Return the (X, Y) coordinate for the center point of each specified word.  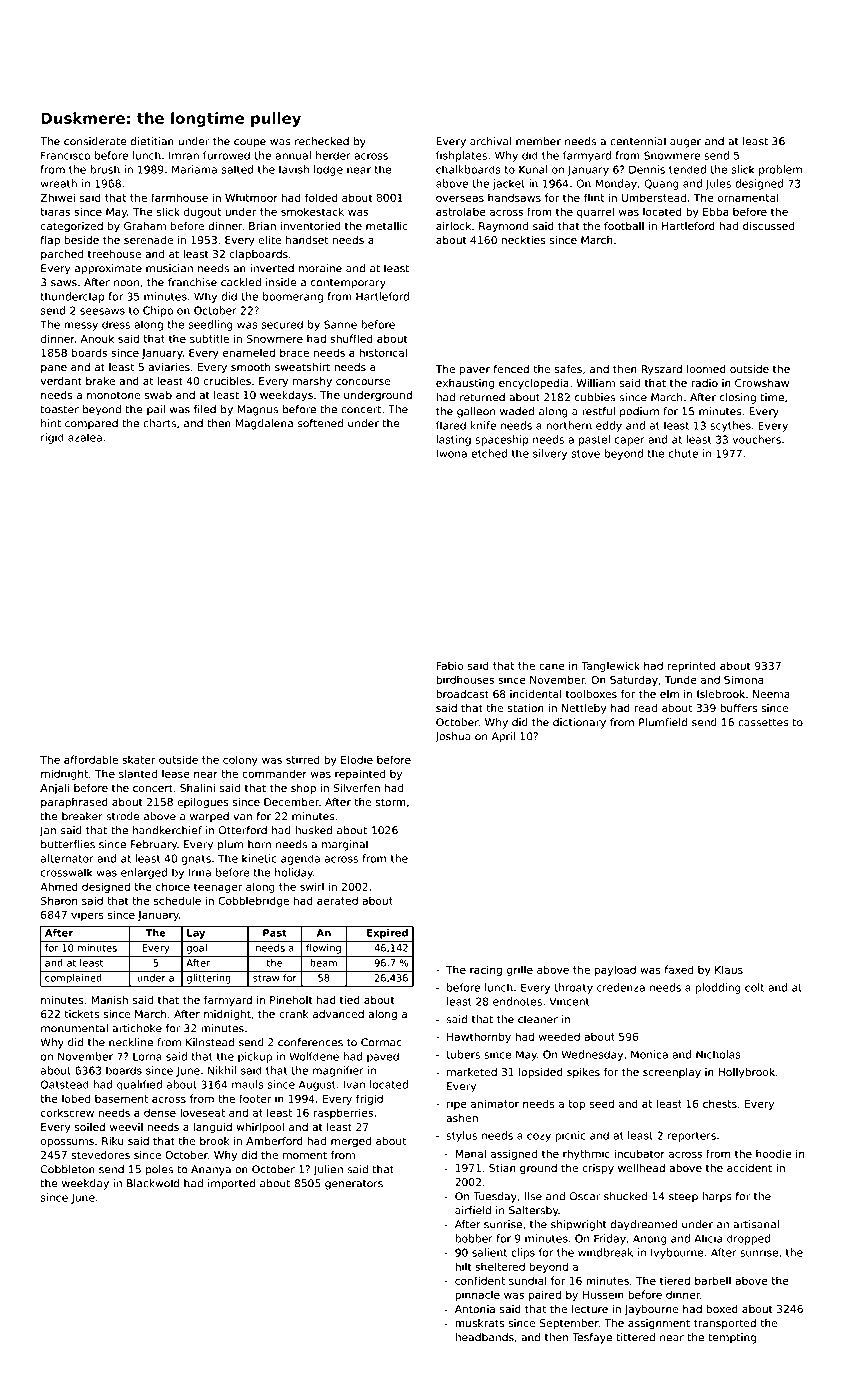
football (624, 225)
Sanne (340, 324)
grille (520, 970)
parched (62, 255)
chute (683, 453)
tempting (732, 1338)
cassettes (763, 723)
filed (205, 409)
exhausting (465, 384)
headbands (484, 1337)
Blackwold (153, 1183)
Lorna (147, 1057)
